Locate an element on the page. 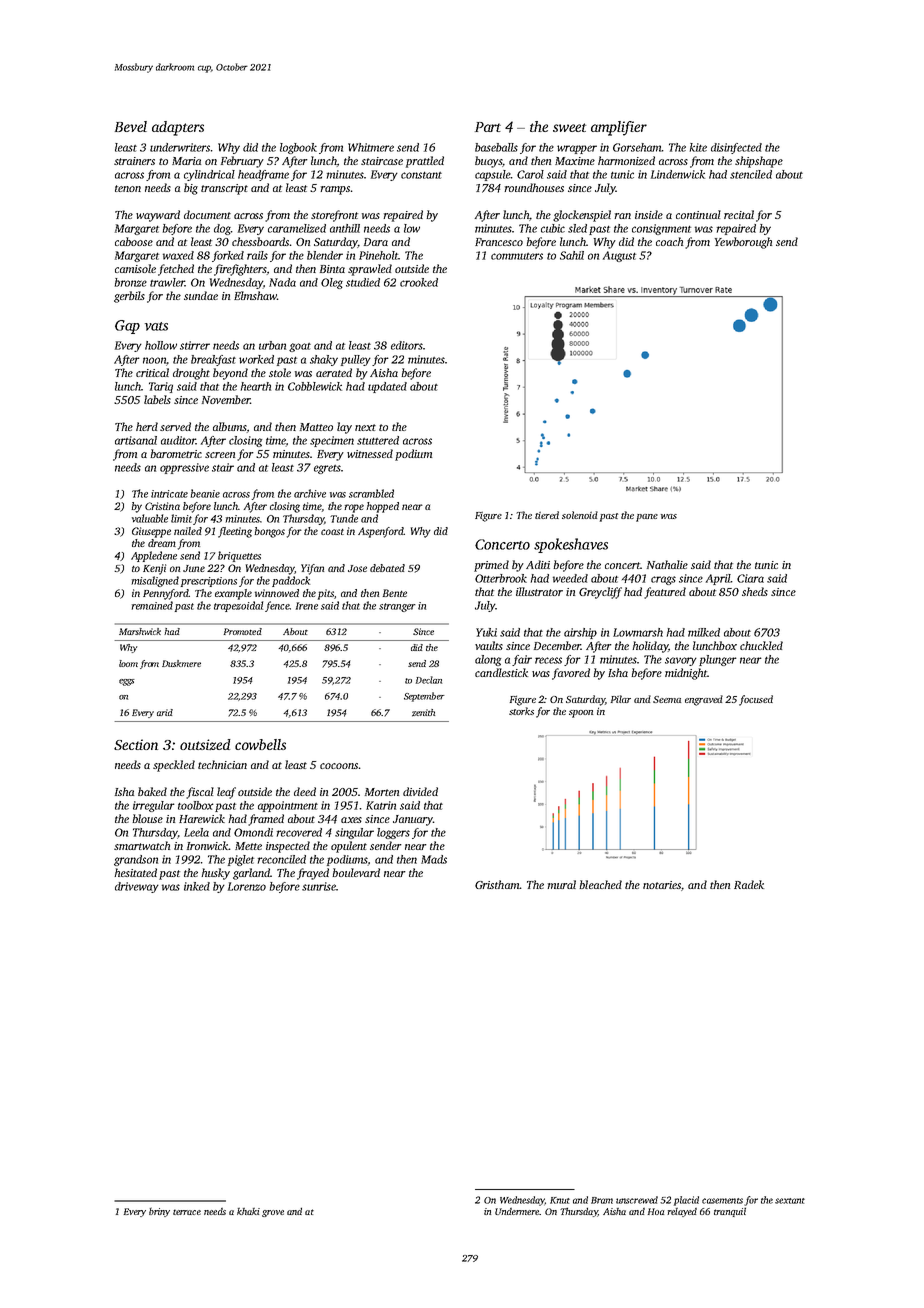 The image size is (924, 1308). Radek is located at coordinates (749, 884).
